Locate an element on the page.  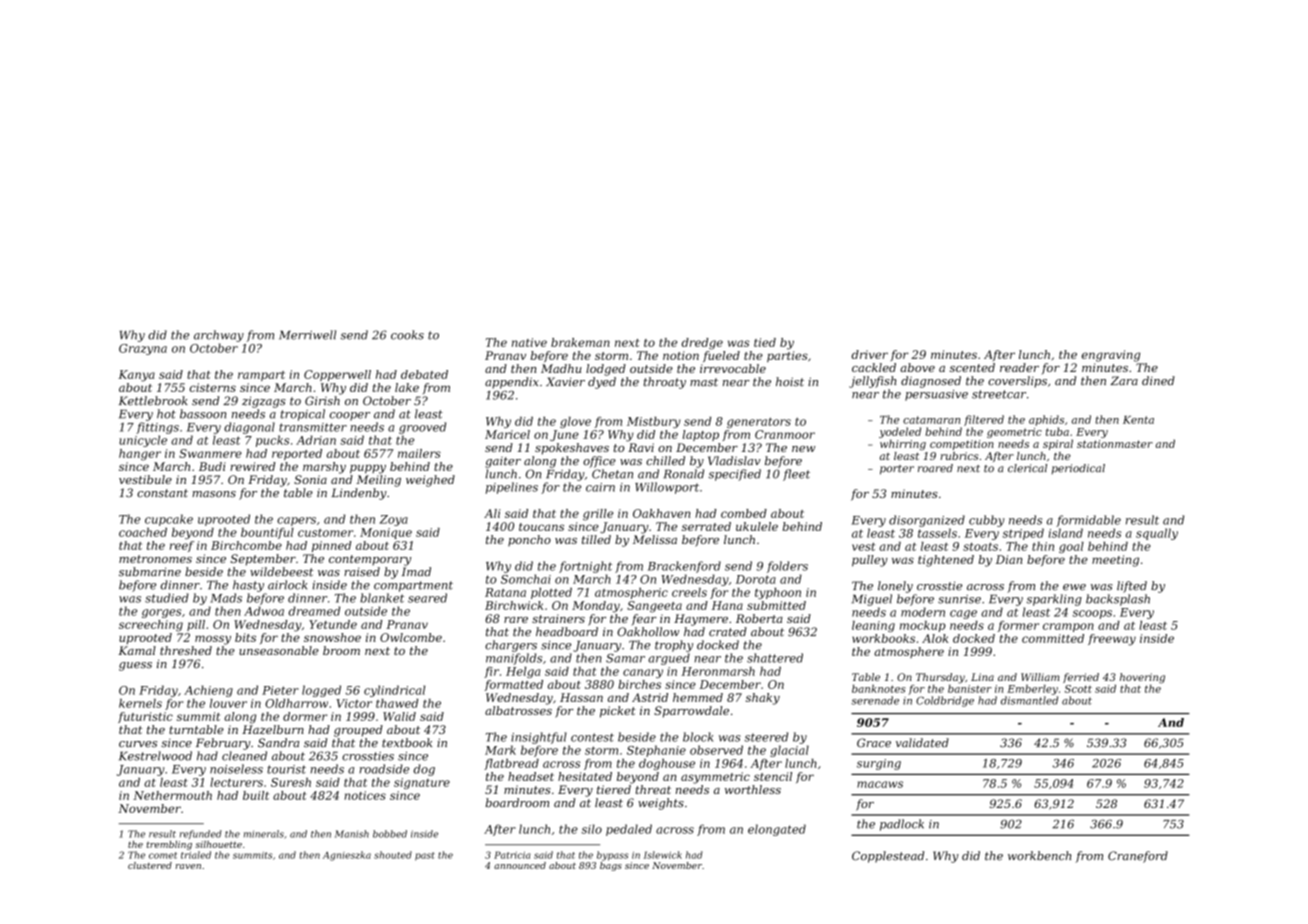
glove is located at coordinates (575, 422).
